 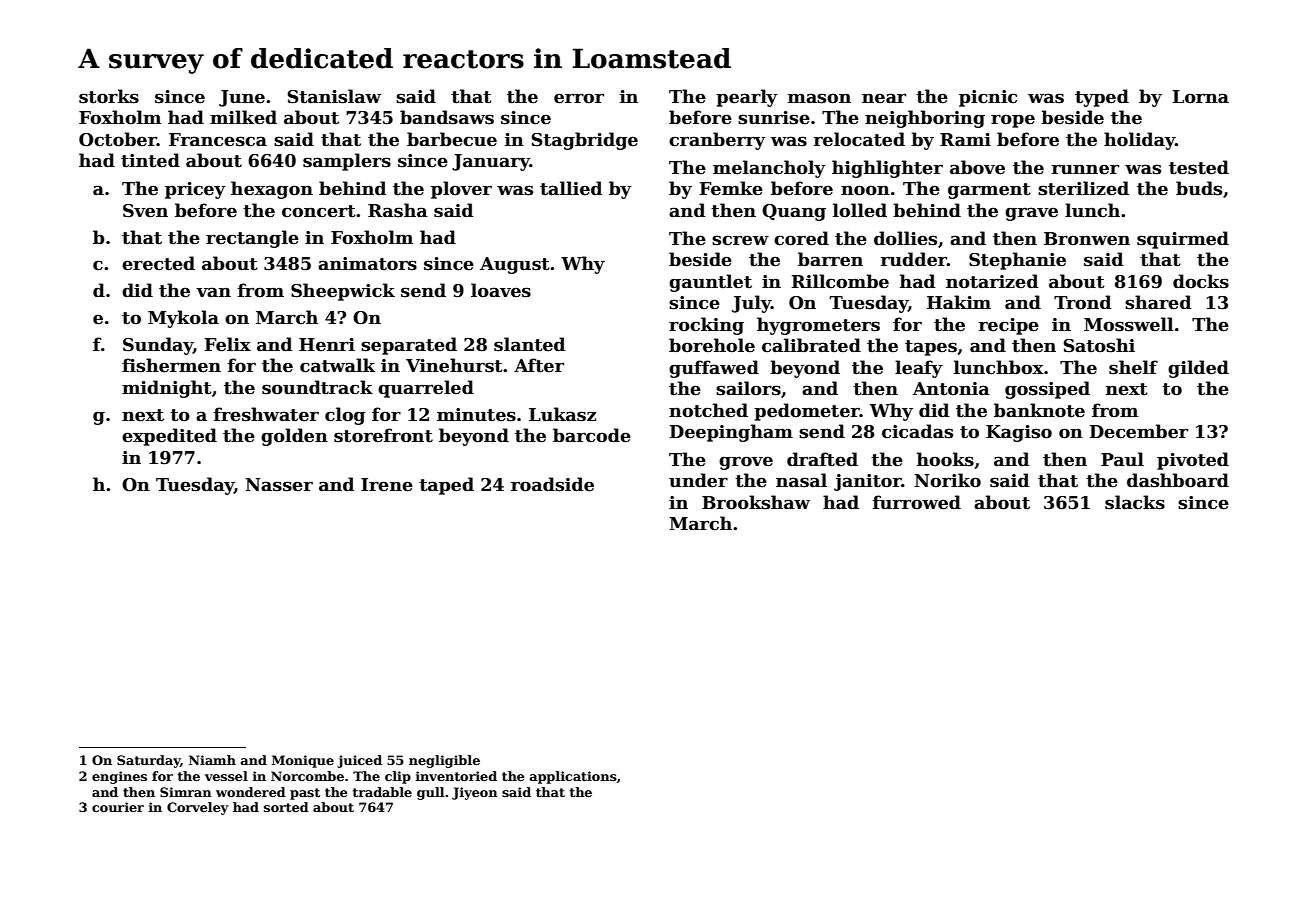 I want to click on past, so click(x=305, y=794).
